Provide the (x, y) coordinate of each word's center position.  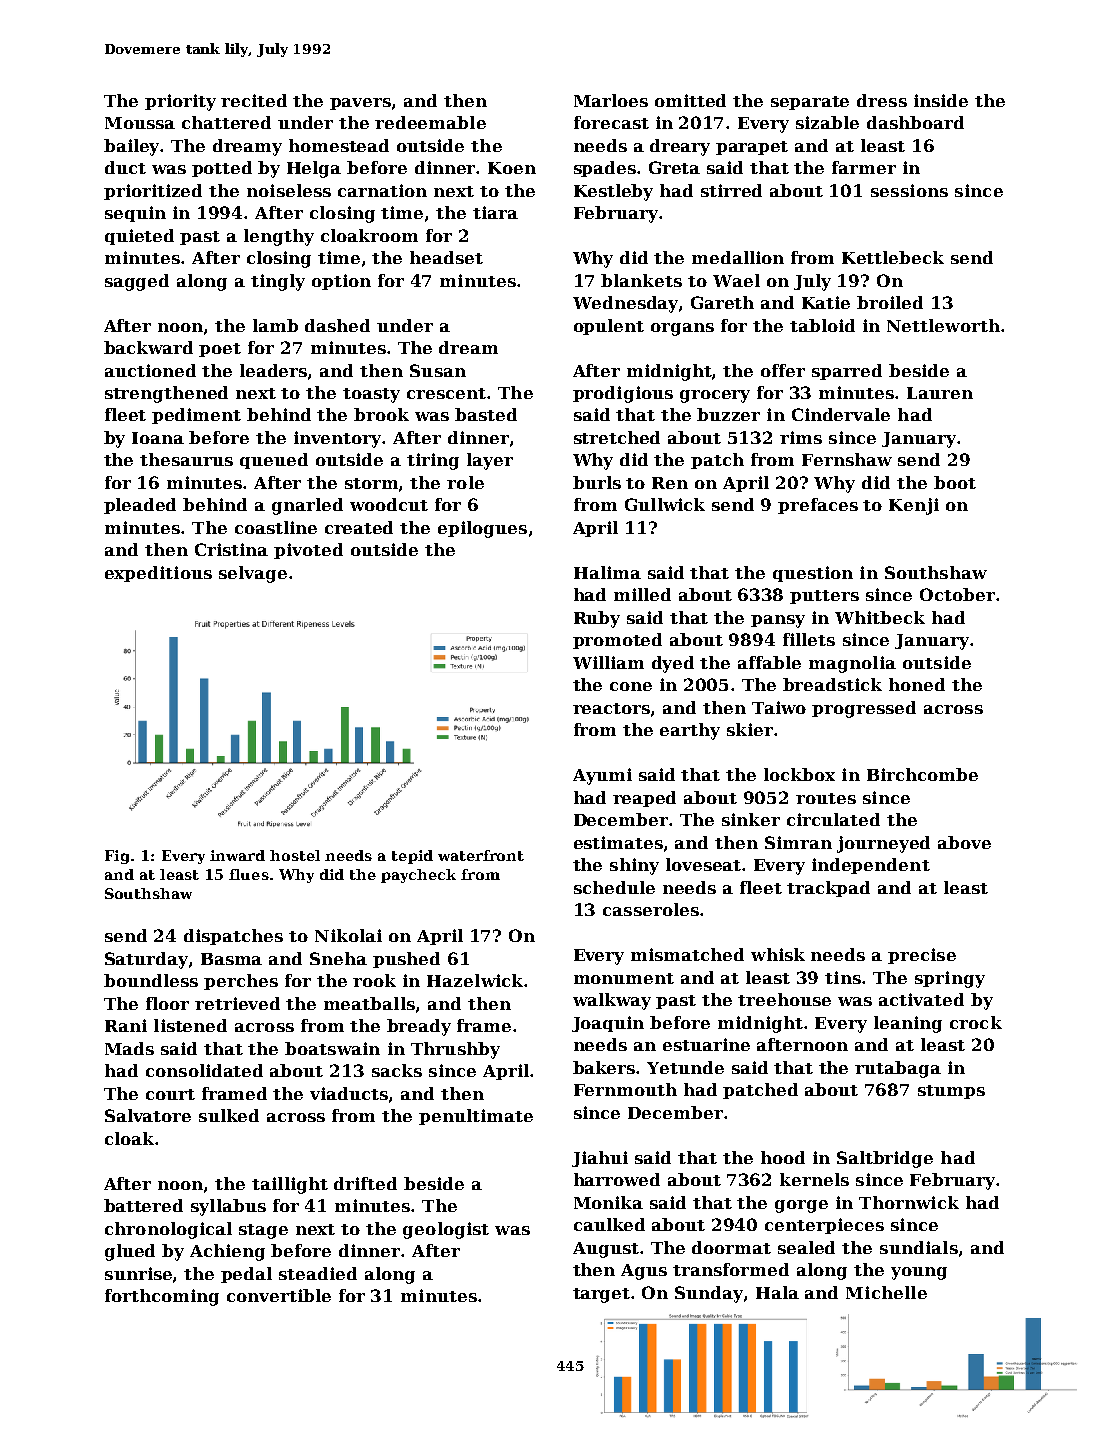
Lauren (940, 393)
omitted (690, 100)
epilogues (482, 529)
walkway (612, 1001)
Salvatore (148, 1115)
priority (180, 102)
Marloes (611, 100)
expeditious (158, 574)
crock (976, 1022)
